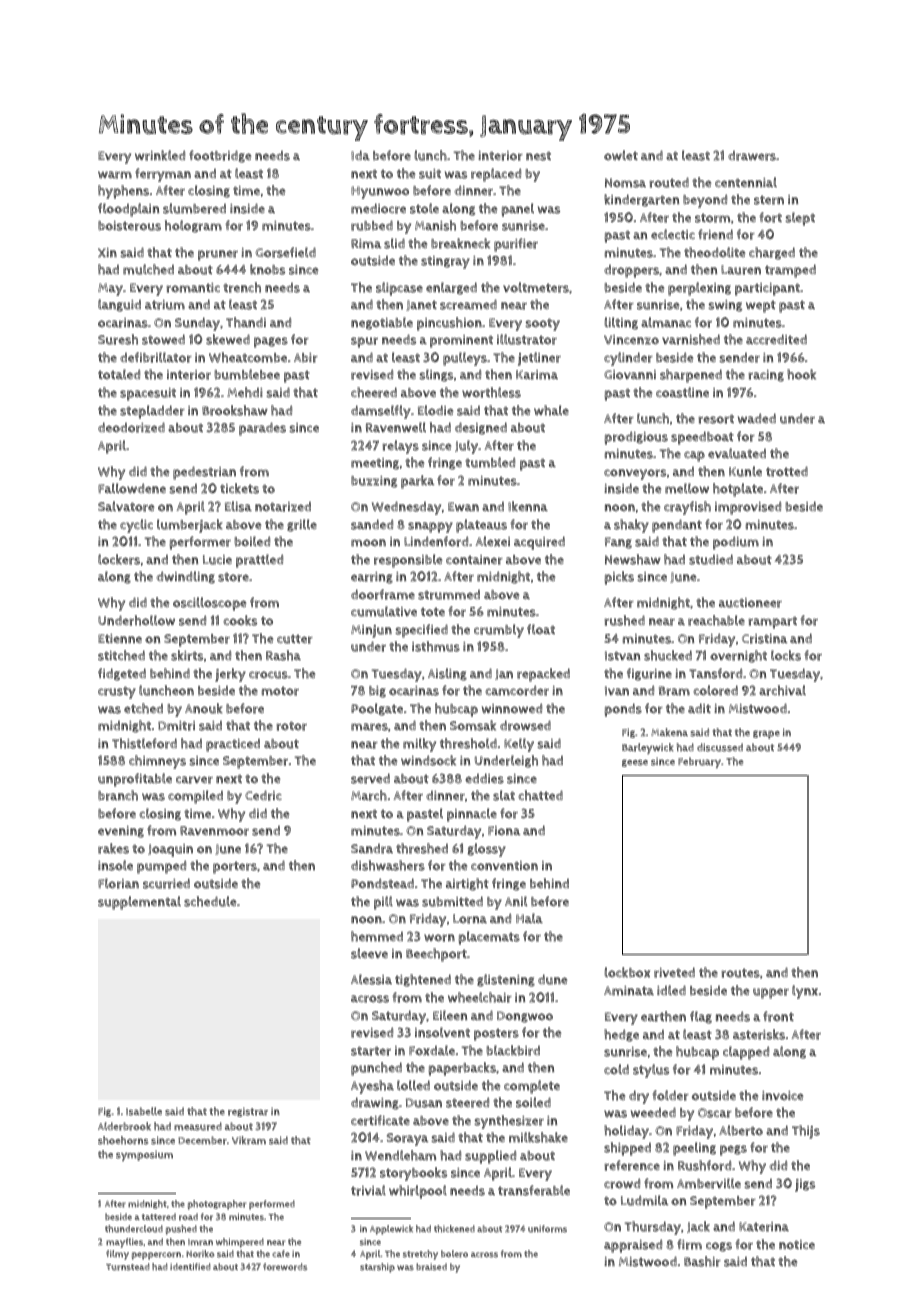  What do you see at coordinates (210, 901) in the screenshot?
I see `schedule` at bounding box center [210, 901].
